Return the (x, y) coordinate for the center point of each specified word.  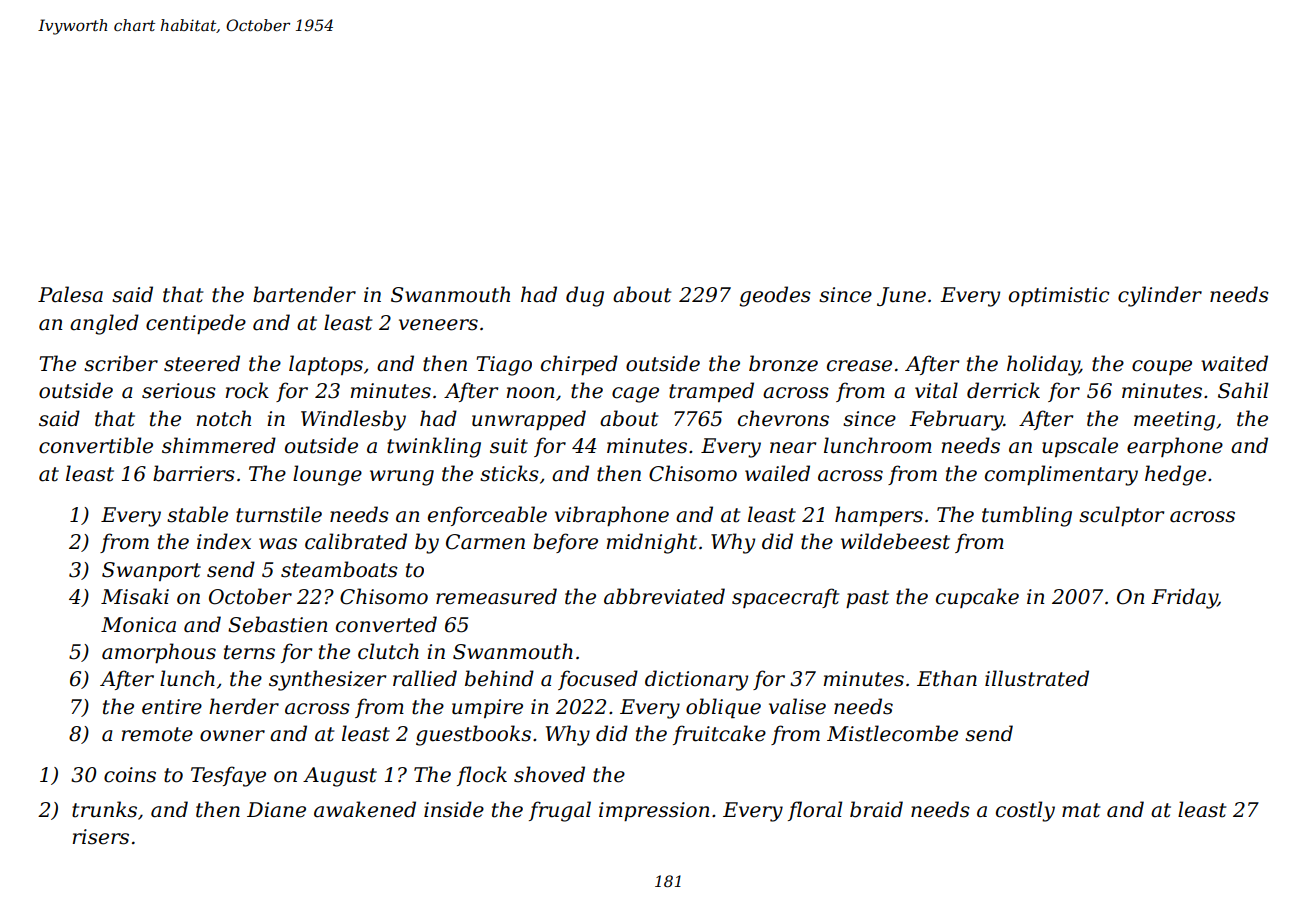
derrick (1003, 390)
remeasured (496, 596)
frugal (560, 811)
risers (101, 837)
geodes (775, 296)
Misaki (135, 596)
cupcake (977, 598)
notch (224, 418)
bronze (783, 363)
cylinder (1160, 296)
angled (104, 324)
